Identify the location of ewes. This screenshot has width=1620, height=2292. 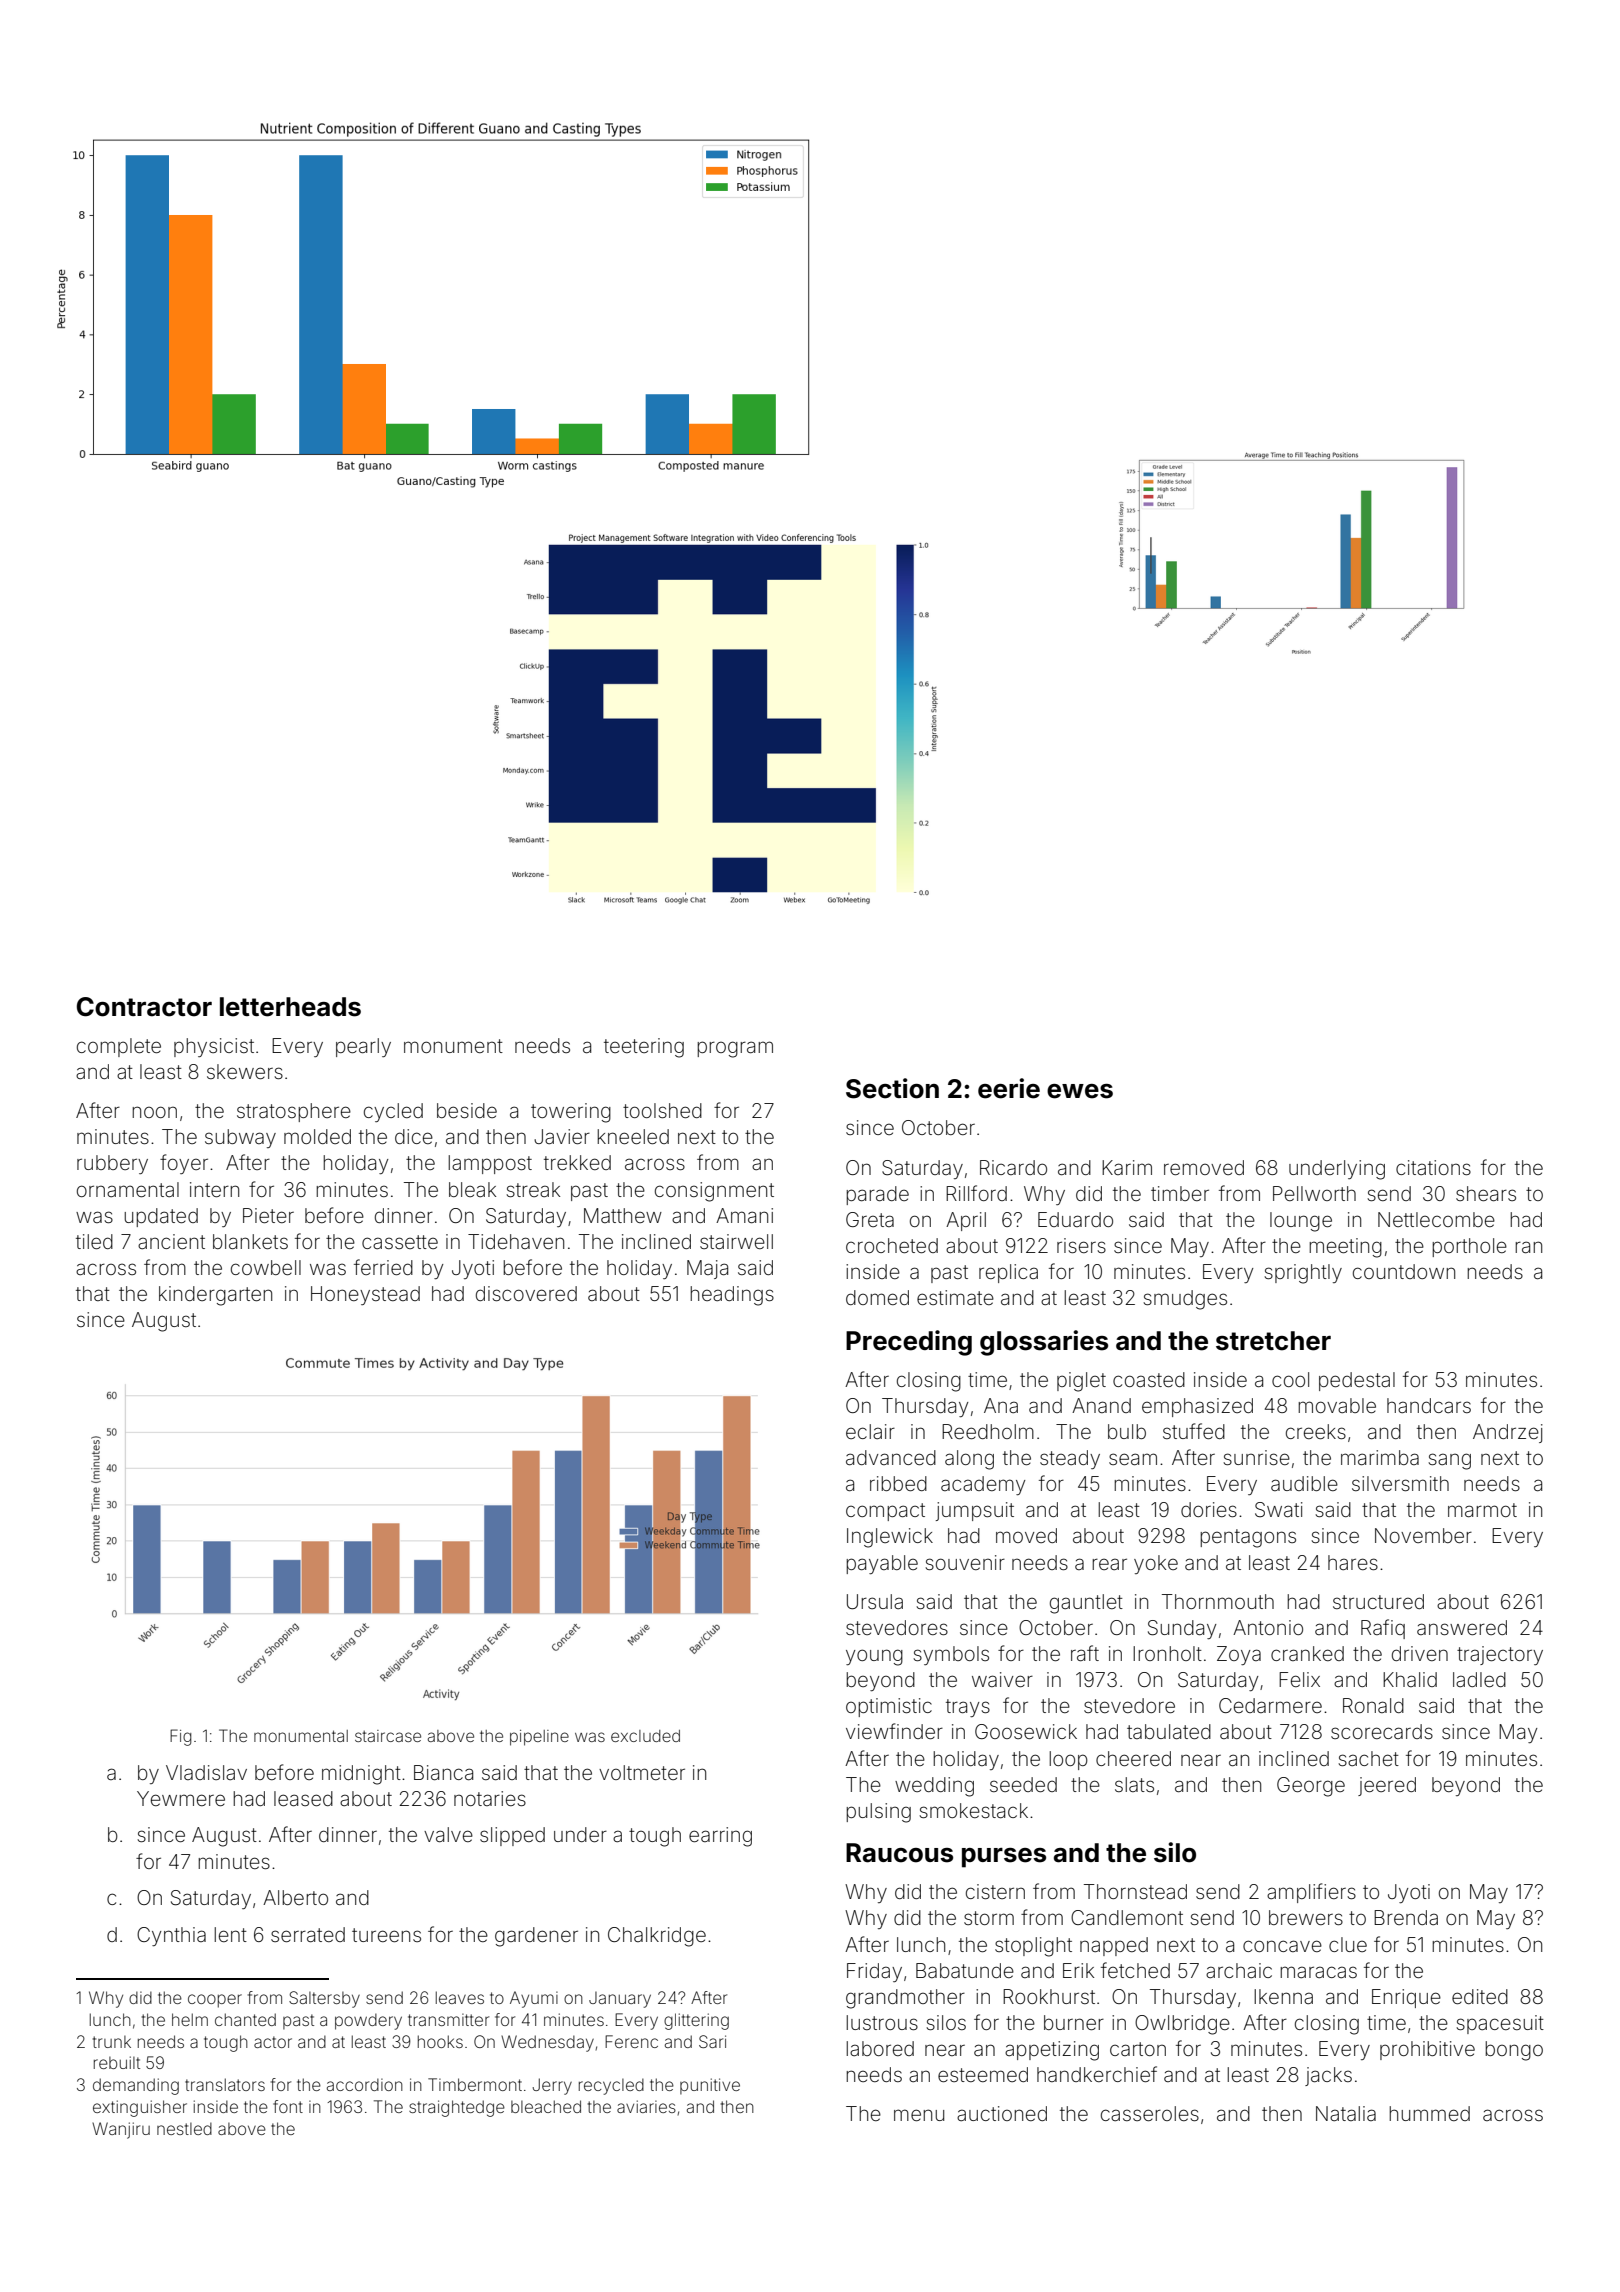
(1080, 1091).
